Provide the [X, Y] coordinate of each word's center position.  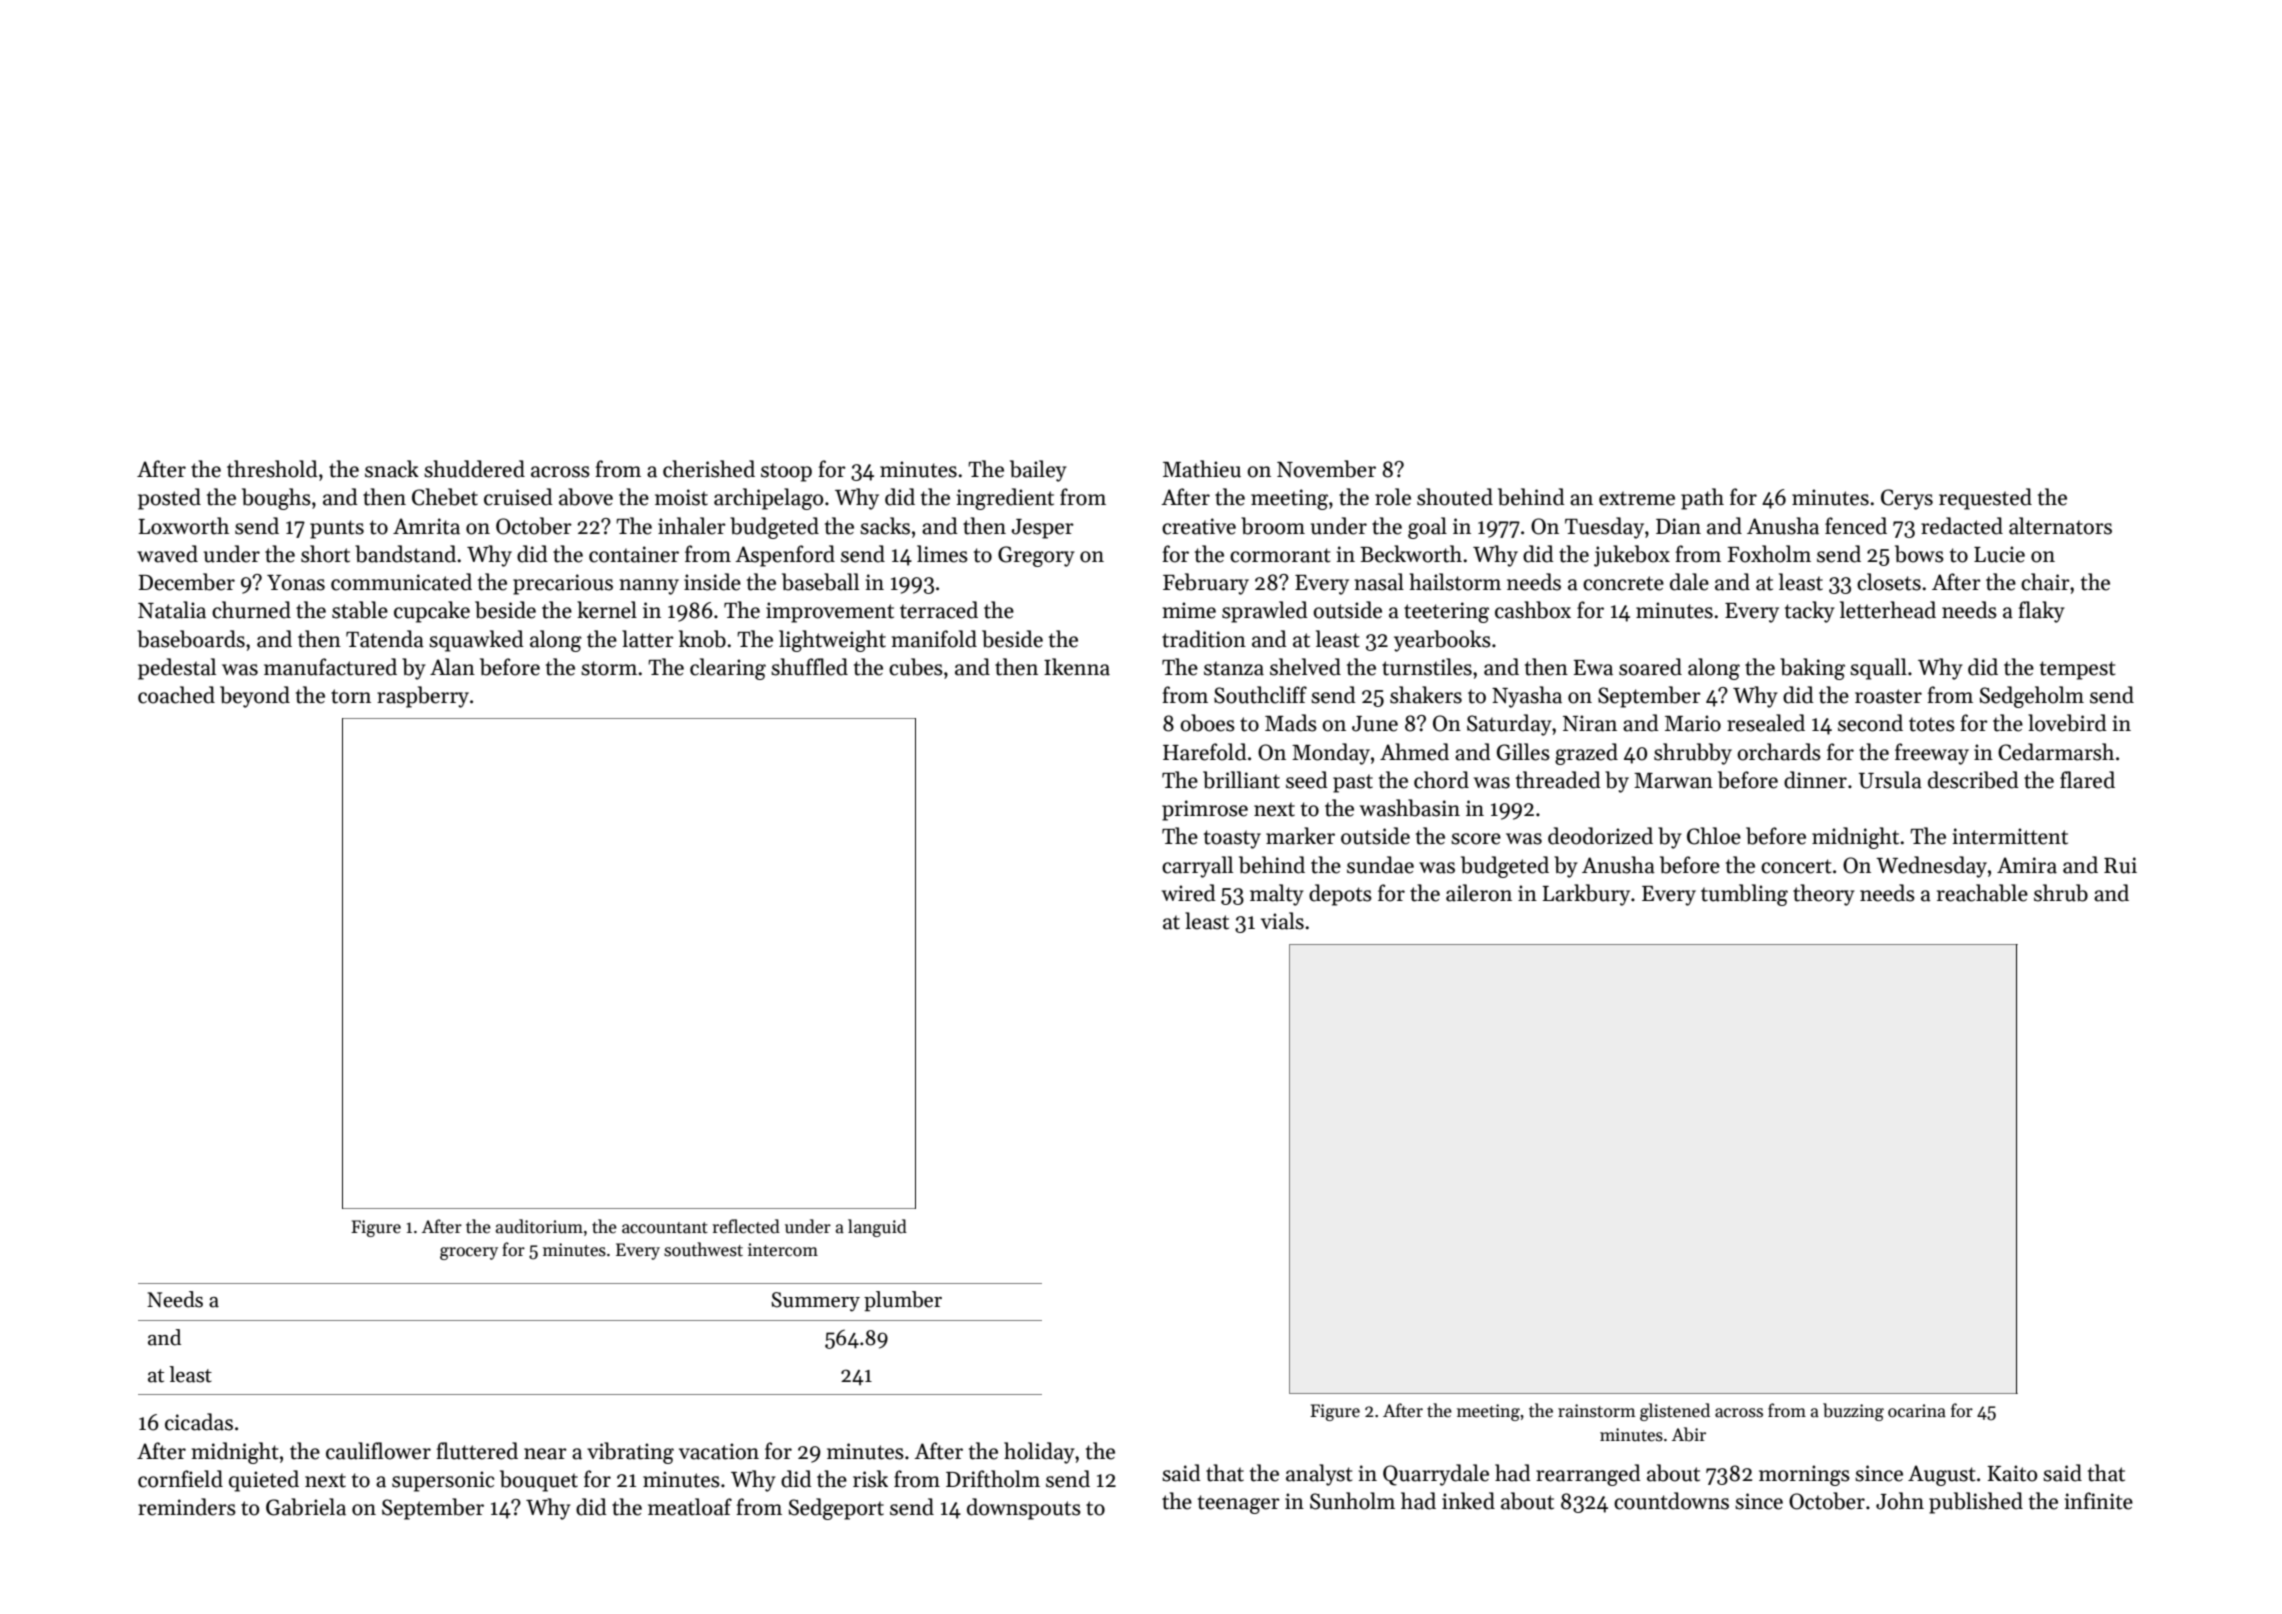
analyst [1319, 1475]
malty [1277, 895]
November [1326, 469]
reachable [1982, 893]
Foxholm [1769, 554]
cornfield [180, 1479]
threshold [272, 469]
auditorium [539, 1226]
